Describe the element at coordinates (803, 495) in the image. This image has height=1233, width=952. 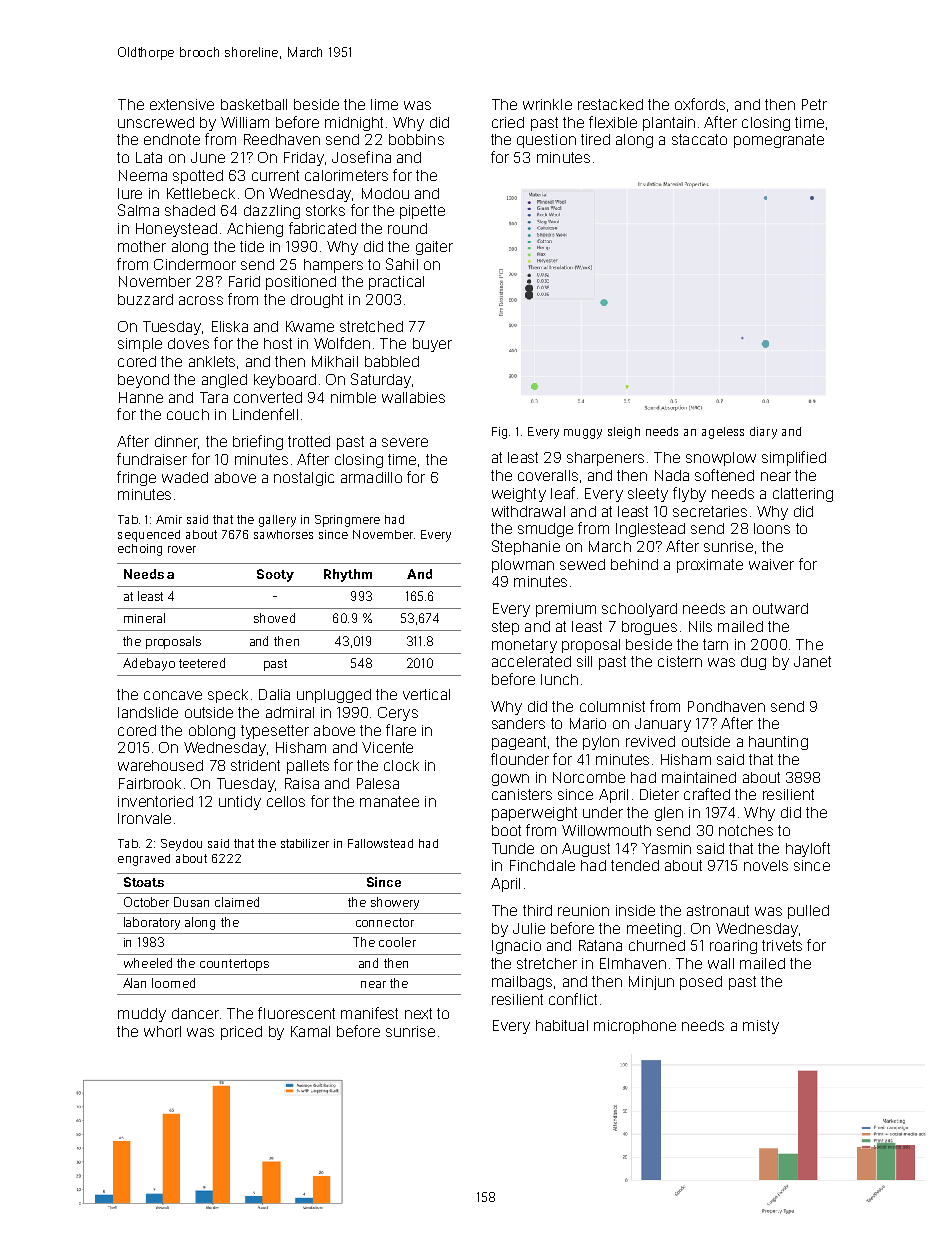
I see `clattering` at that location.
